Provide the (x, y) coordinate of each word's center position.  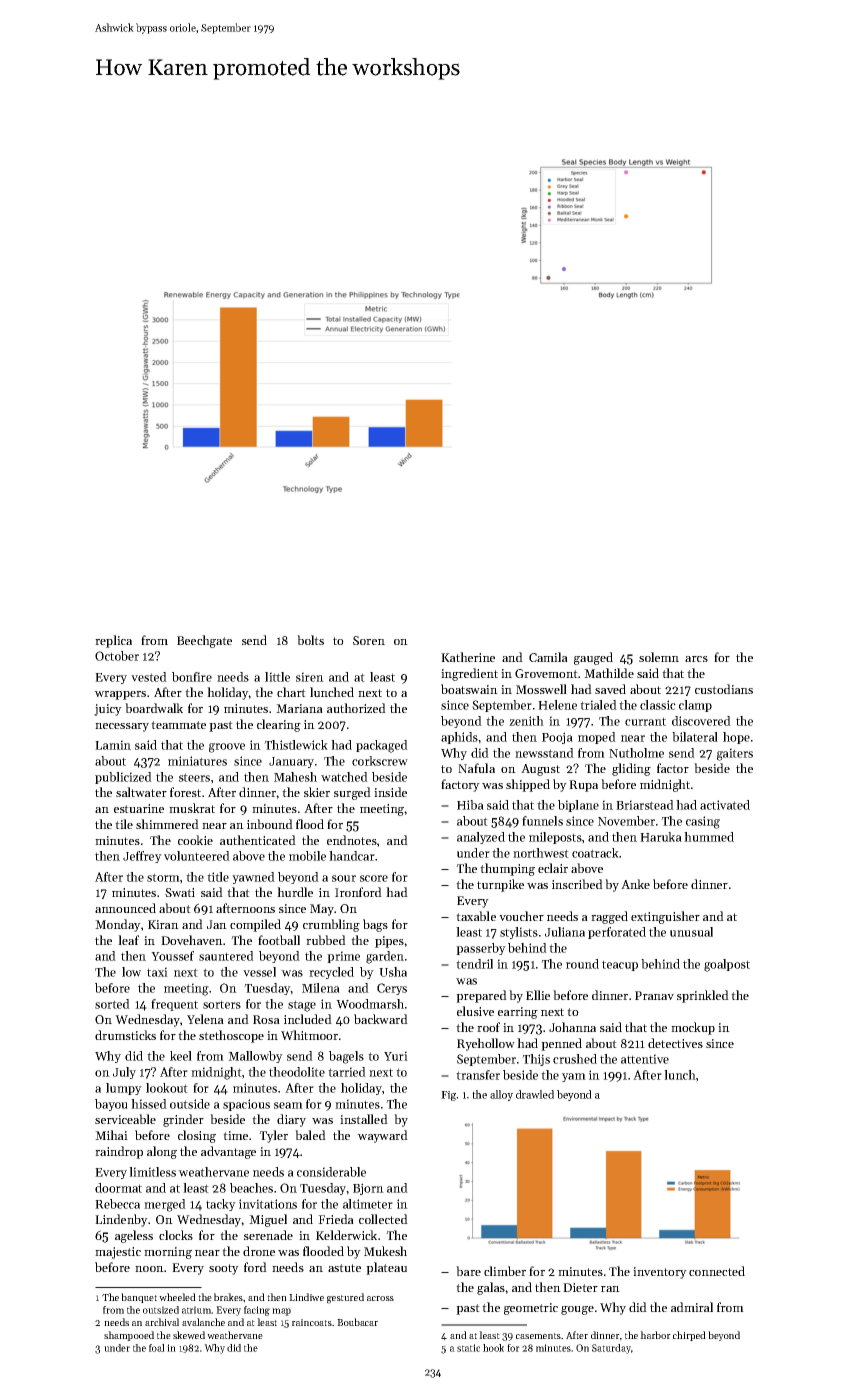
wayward (382, 1136)
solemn (659, 657)
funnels (542, 821)
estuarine (139, 808)
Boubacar (357, 1322)
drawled (535, 1094)
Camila (548, 657)
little (277, 677)
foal (157, 1348)
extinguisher (665, 917)
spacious (246, 1105)
